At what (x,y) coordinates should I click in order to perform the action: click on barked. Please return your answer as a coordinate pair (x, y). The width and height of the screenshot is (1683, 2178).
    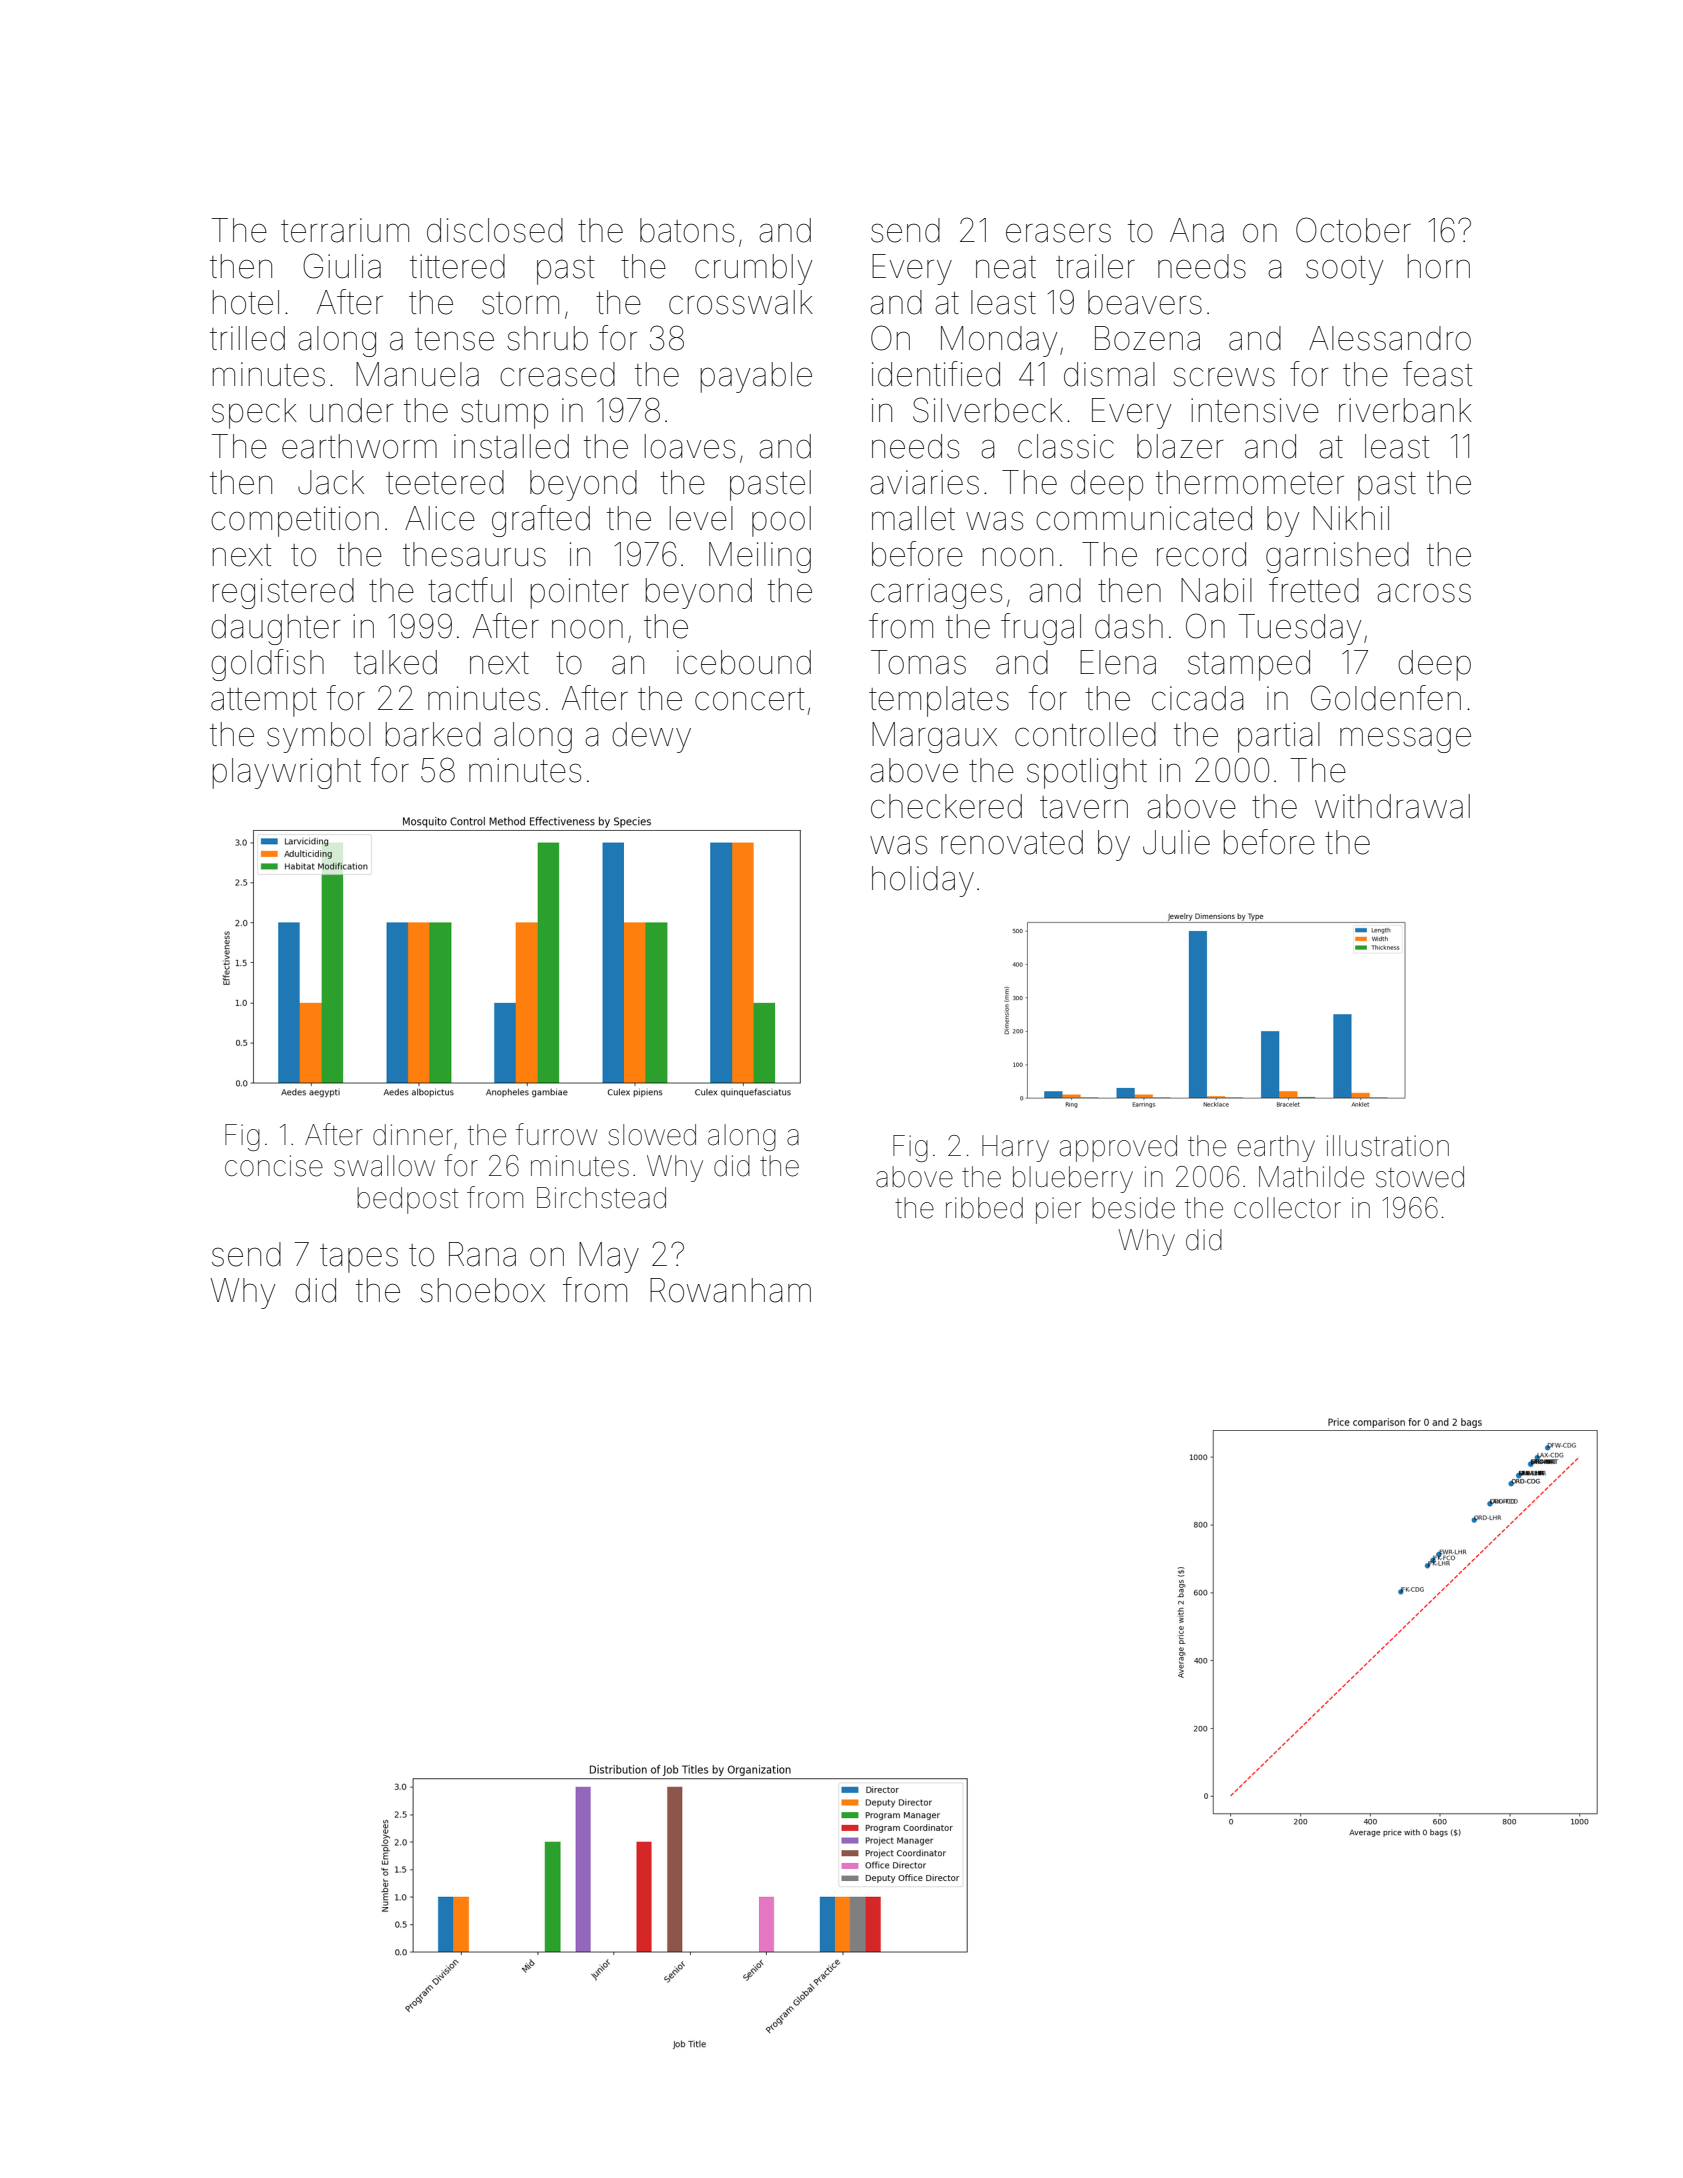
    Looking at the image, I should click on (433, 734).
